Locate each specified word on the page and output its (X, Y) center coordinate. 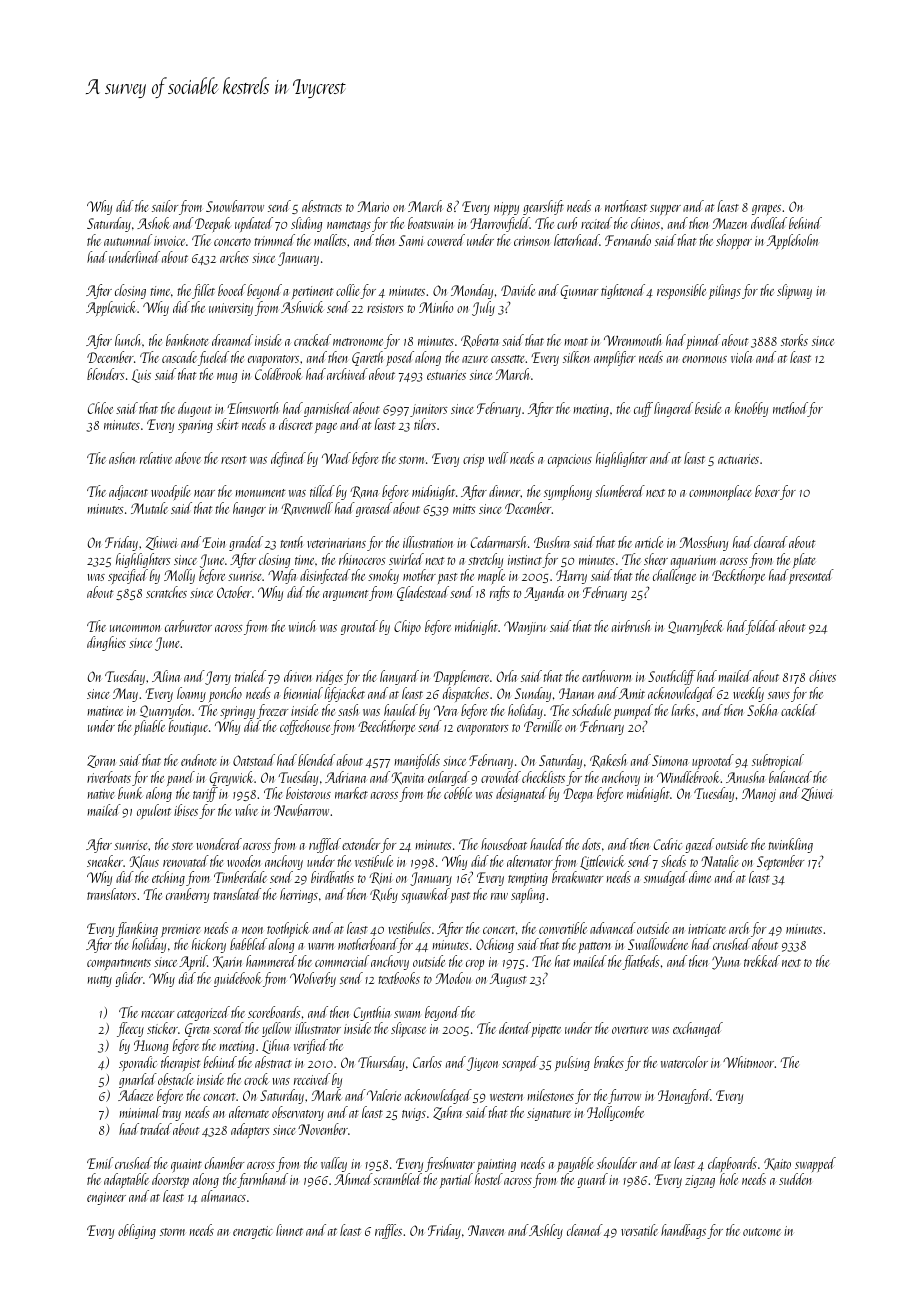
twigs (414, 1114)
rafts (500, 593)
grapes (766, 210)
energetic (253, 1232)
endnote (199, 760)
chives (822, 676)
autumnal (128, 240)
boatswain (430, 223)
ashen (122, 458)
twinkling (790, 845)
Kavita (408, 778)
